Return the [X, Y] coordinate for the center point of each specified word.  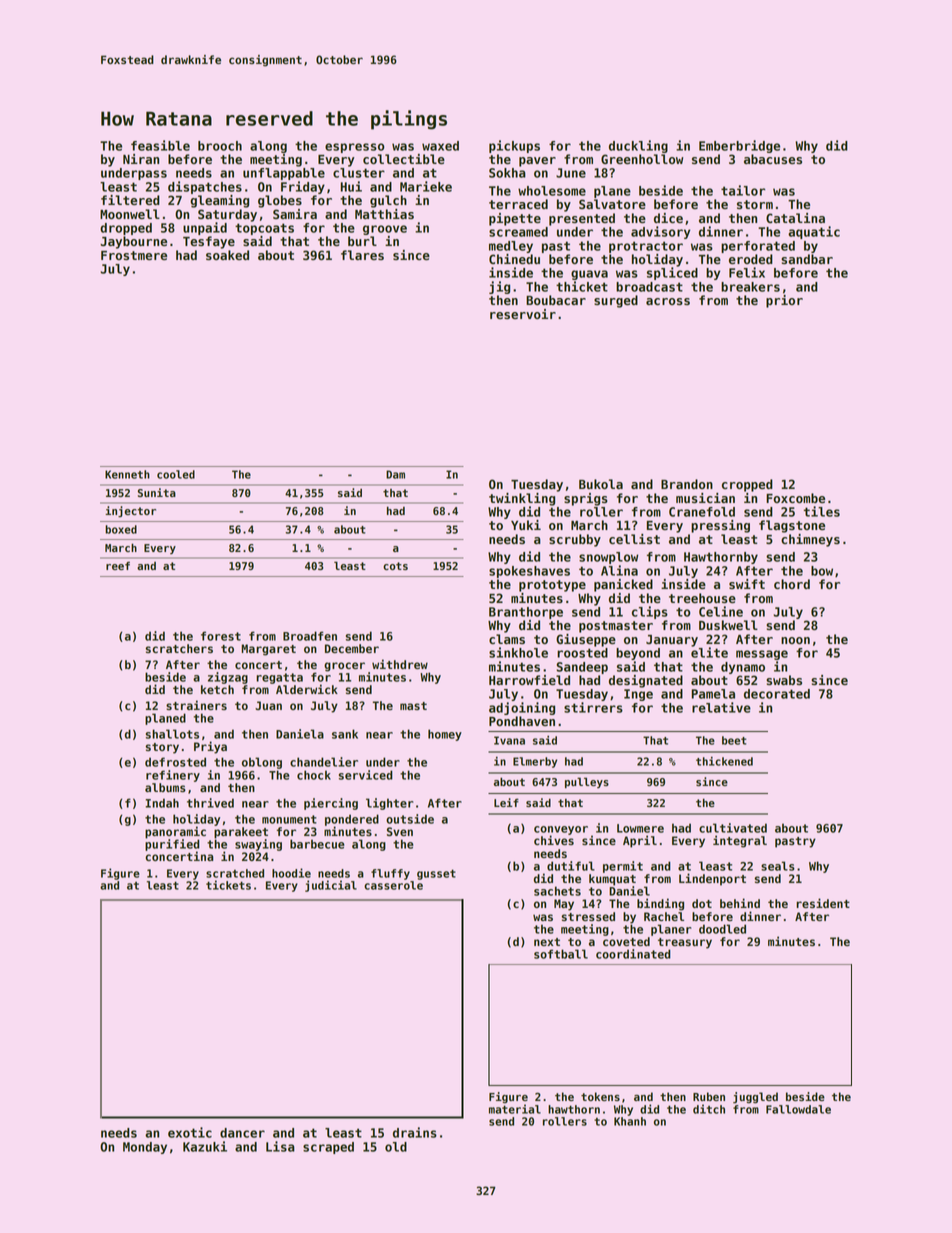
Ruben [709, 1096]
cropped [747, 485]
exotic [190, 1132]
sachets [557, 891]
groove [385, 230]
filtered [130, 200]
